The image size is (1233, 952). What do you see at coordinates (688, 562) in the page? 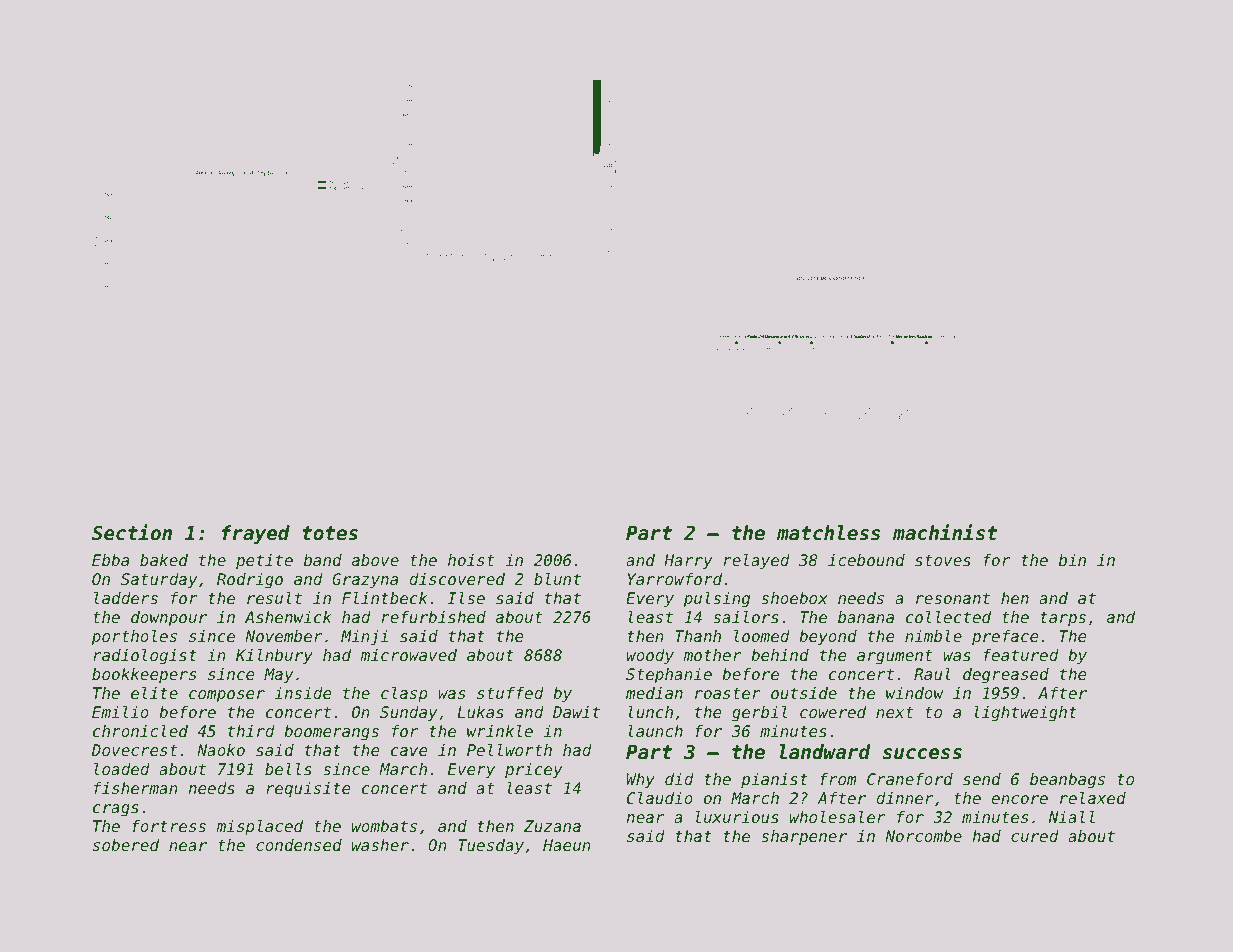
I see `Harry` at bounding box center [688, 562].
